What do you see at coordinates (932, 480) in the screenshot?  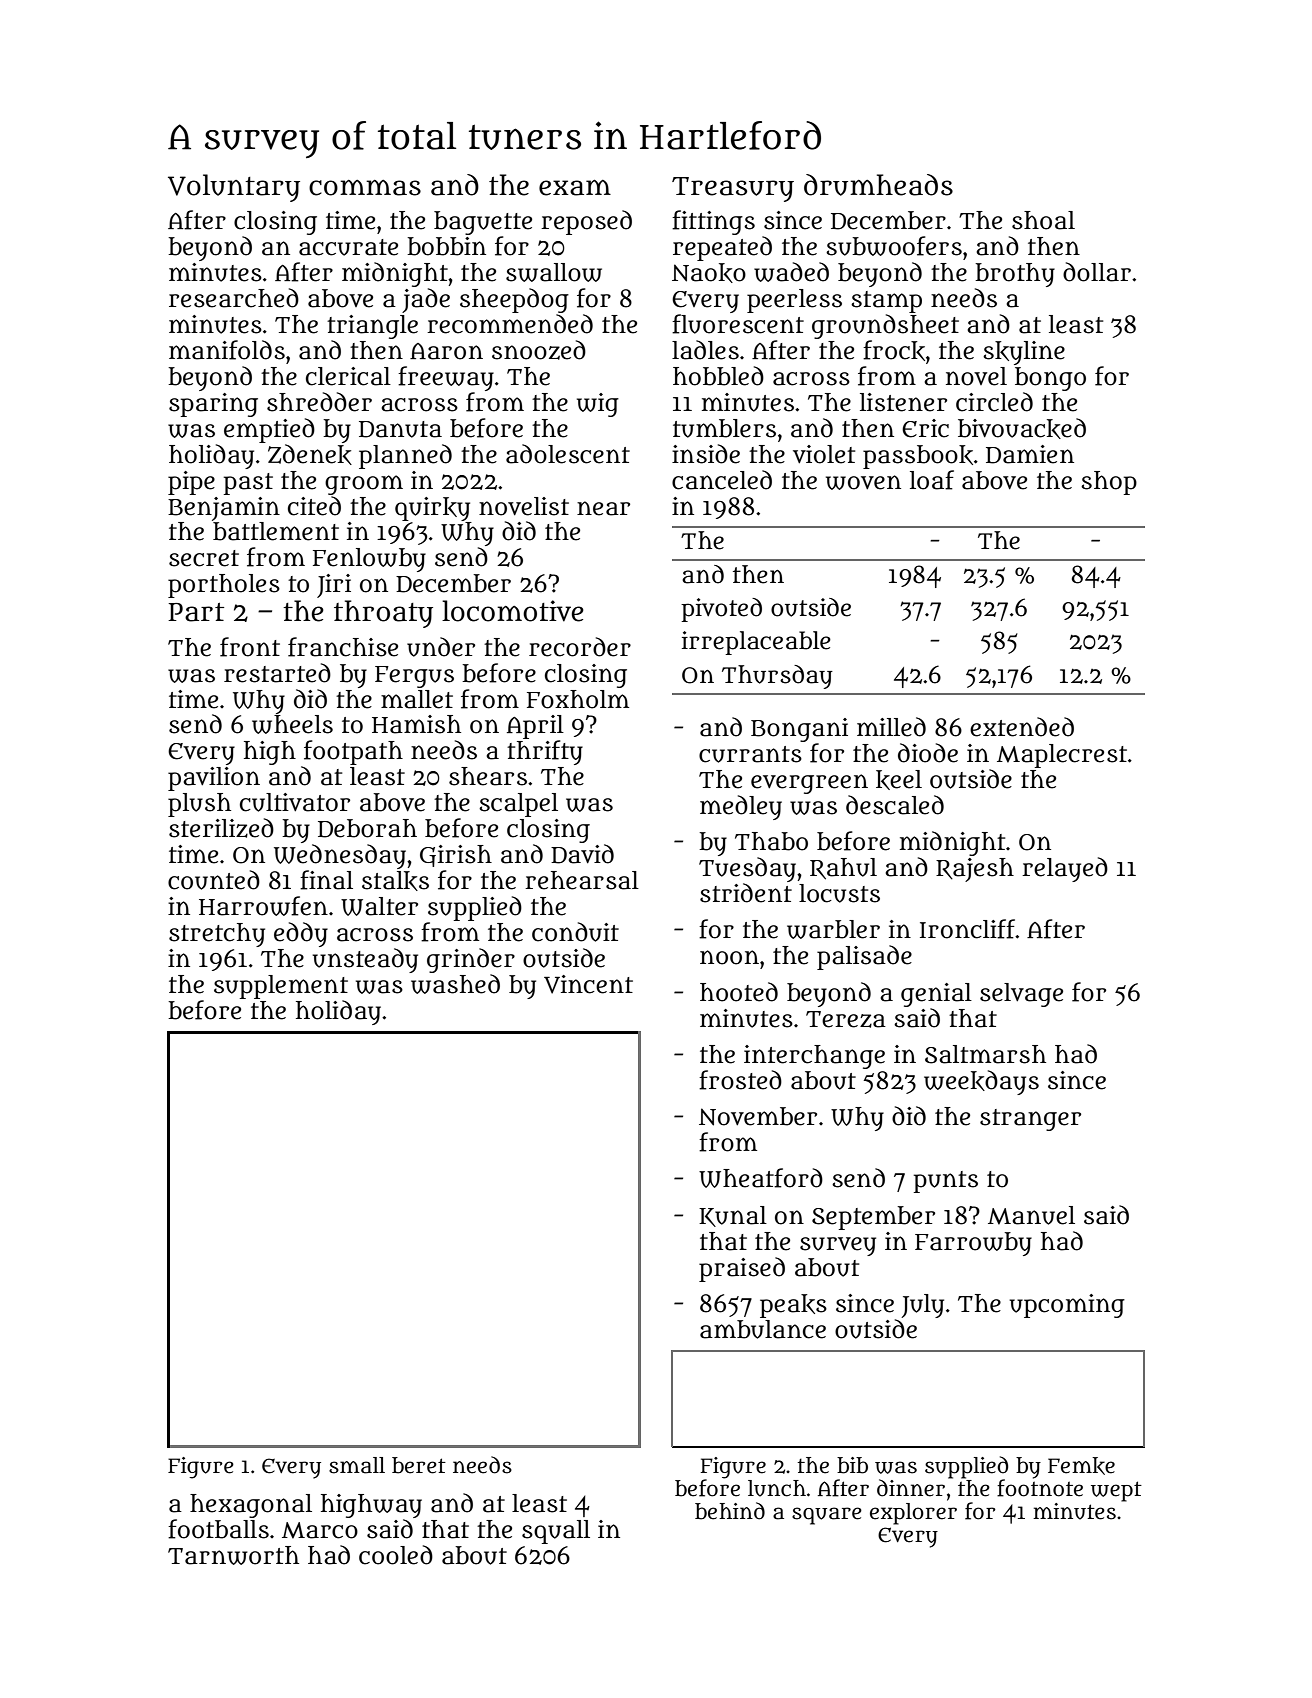 I see `loaf` at bounding box center [932, 480].
